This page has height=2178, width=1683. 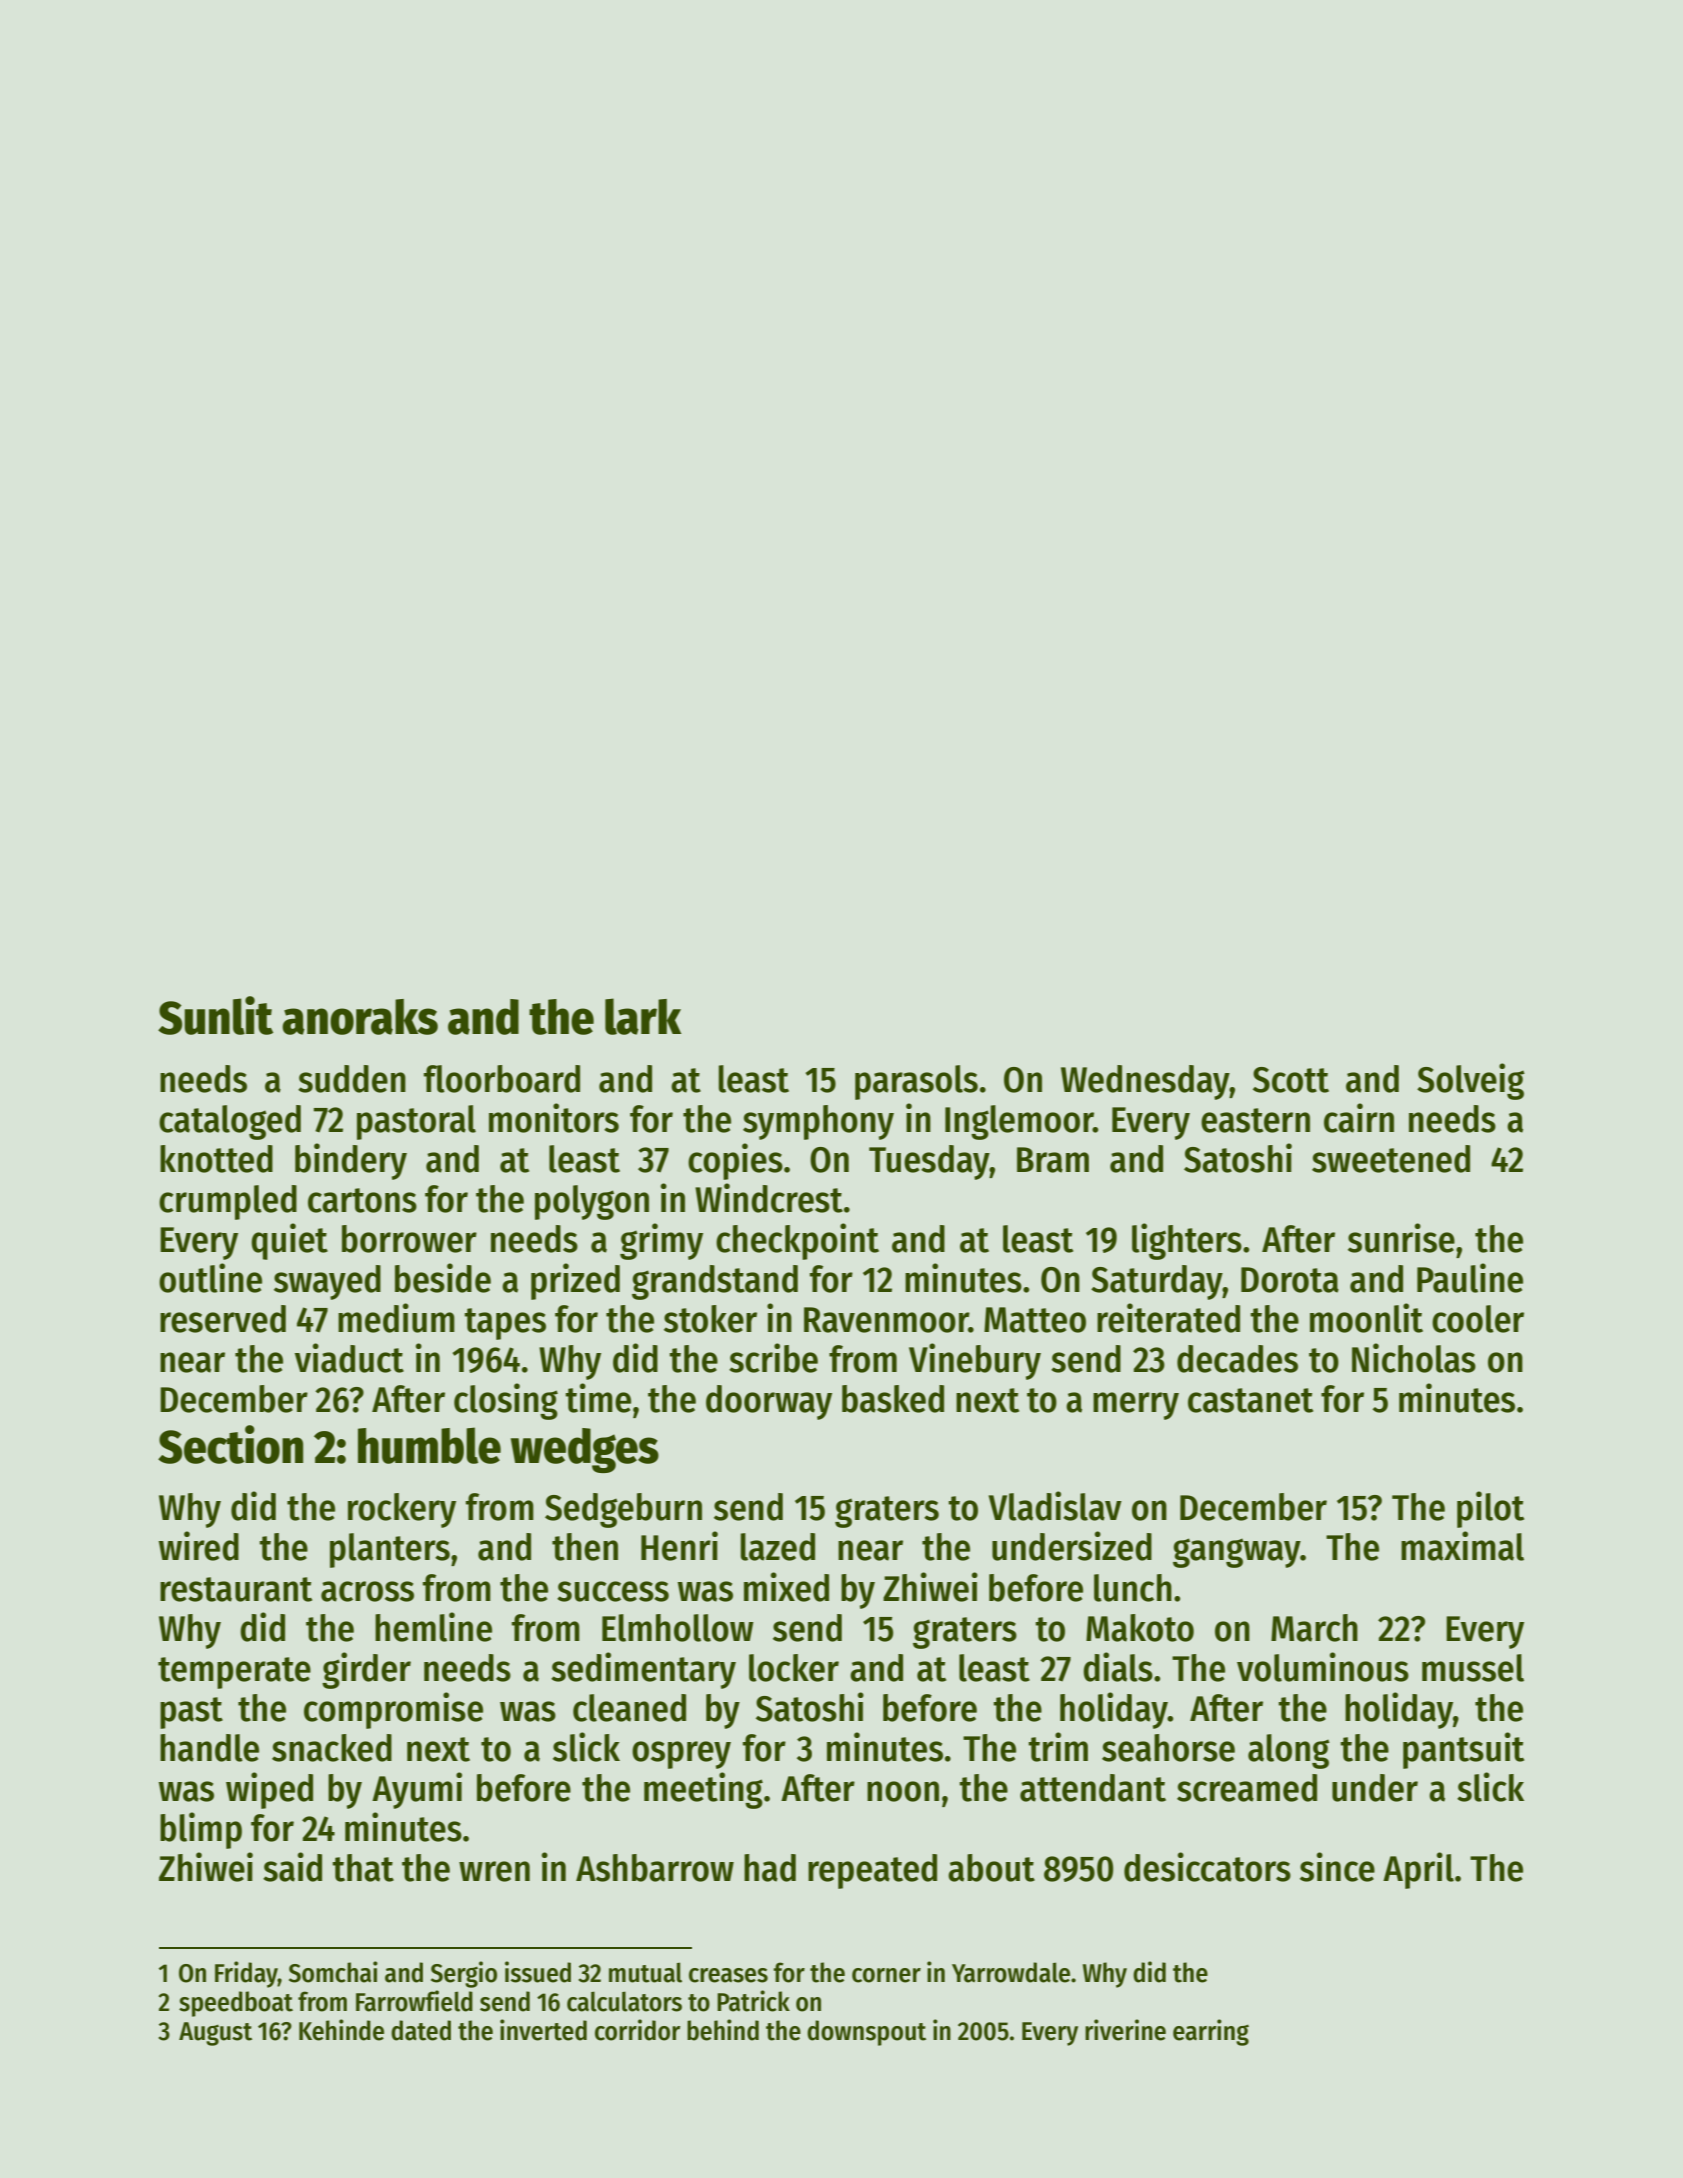 What do you see at coordinates (773, 1358) in the page?
I see `scribe` at bounding box center [773, 1358].
